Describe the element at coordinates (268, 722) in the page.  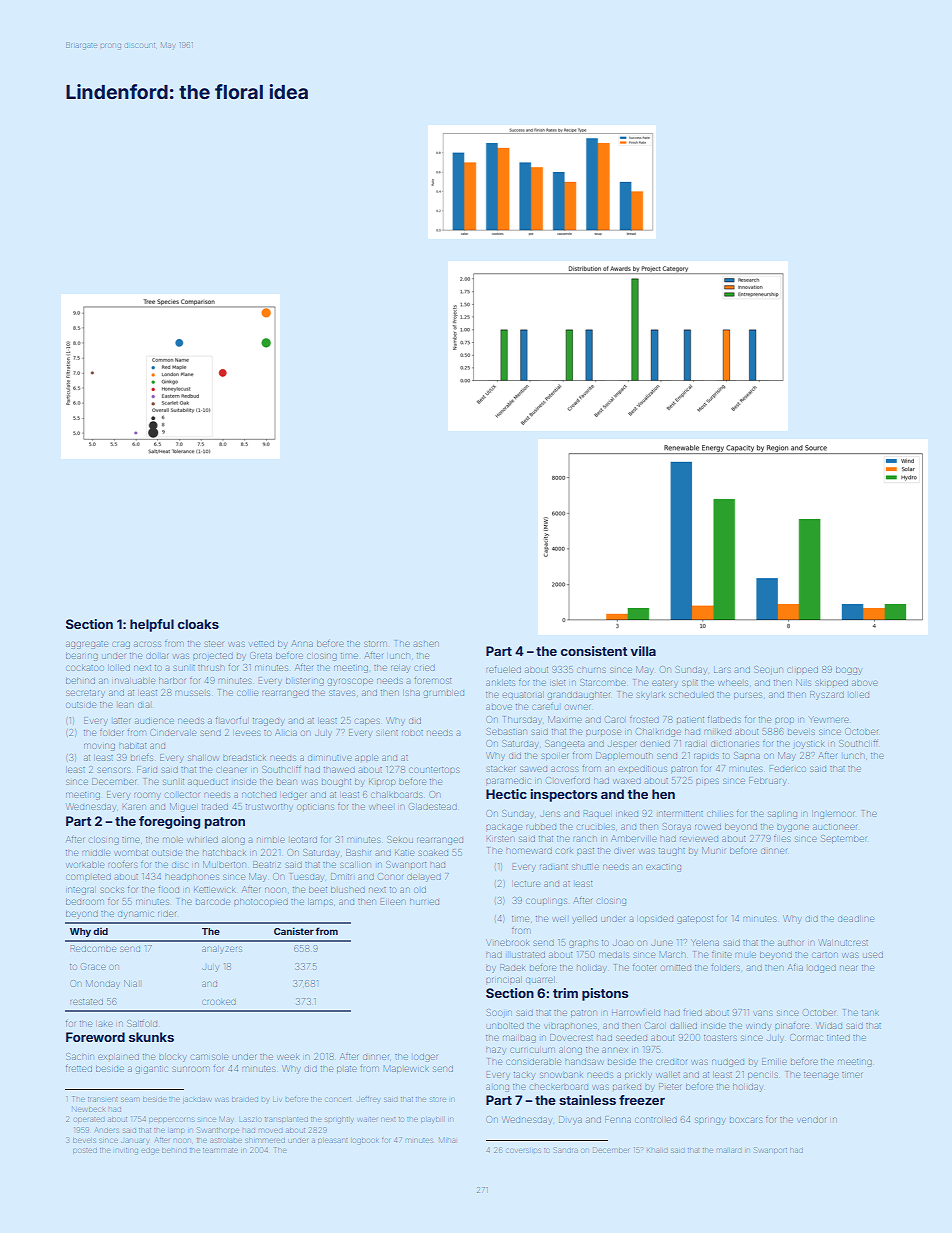
I see `tragedy` at that location.
